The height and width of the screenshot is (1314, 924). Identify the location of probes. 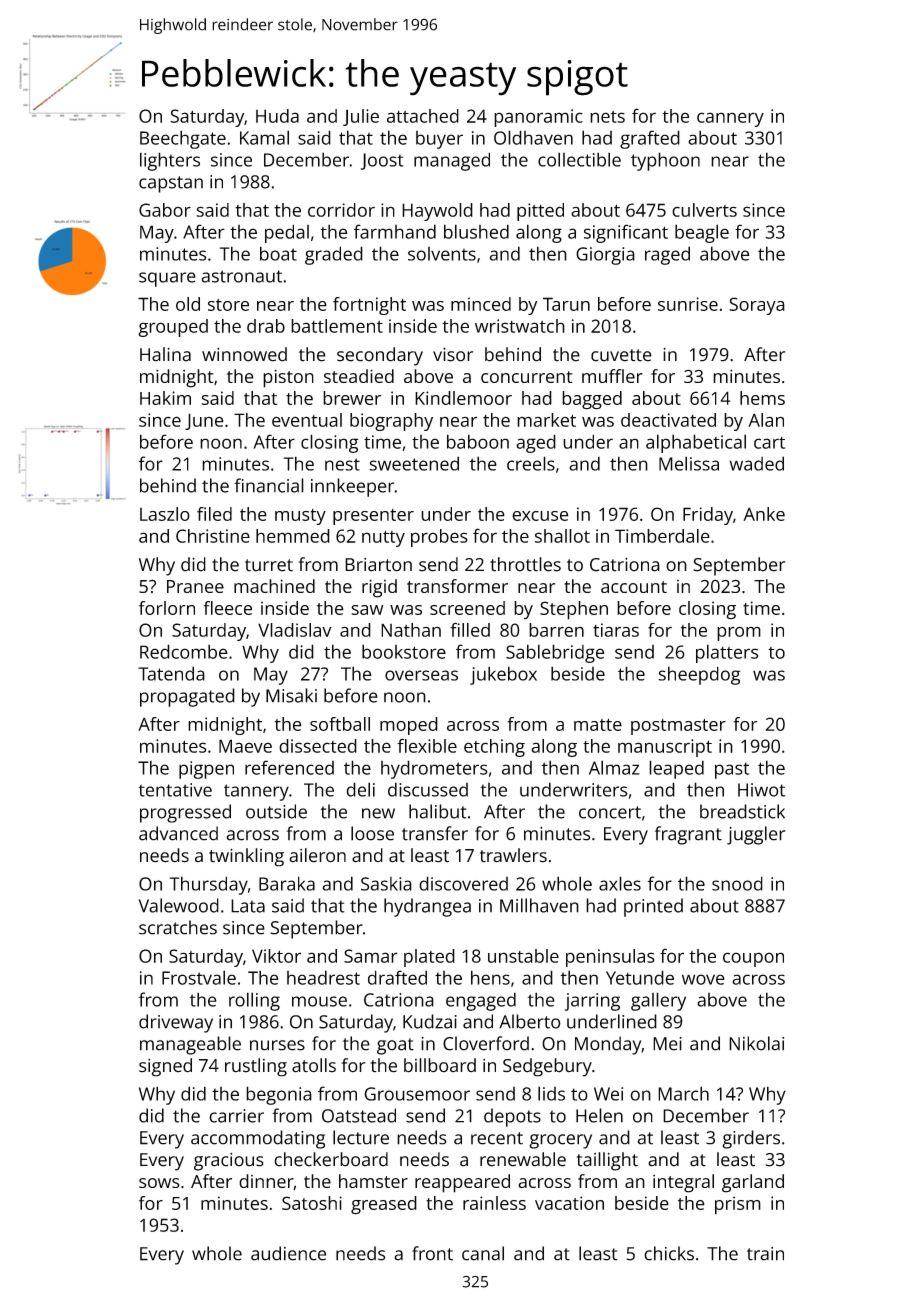
(439, 538).
